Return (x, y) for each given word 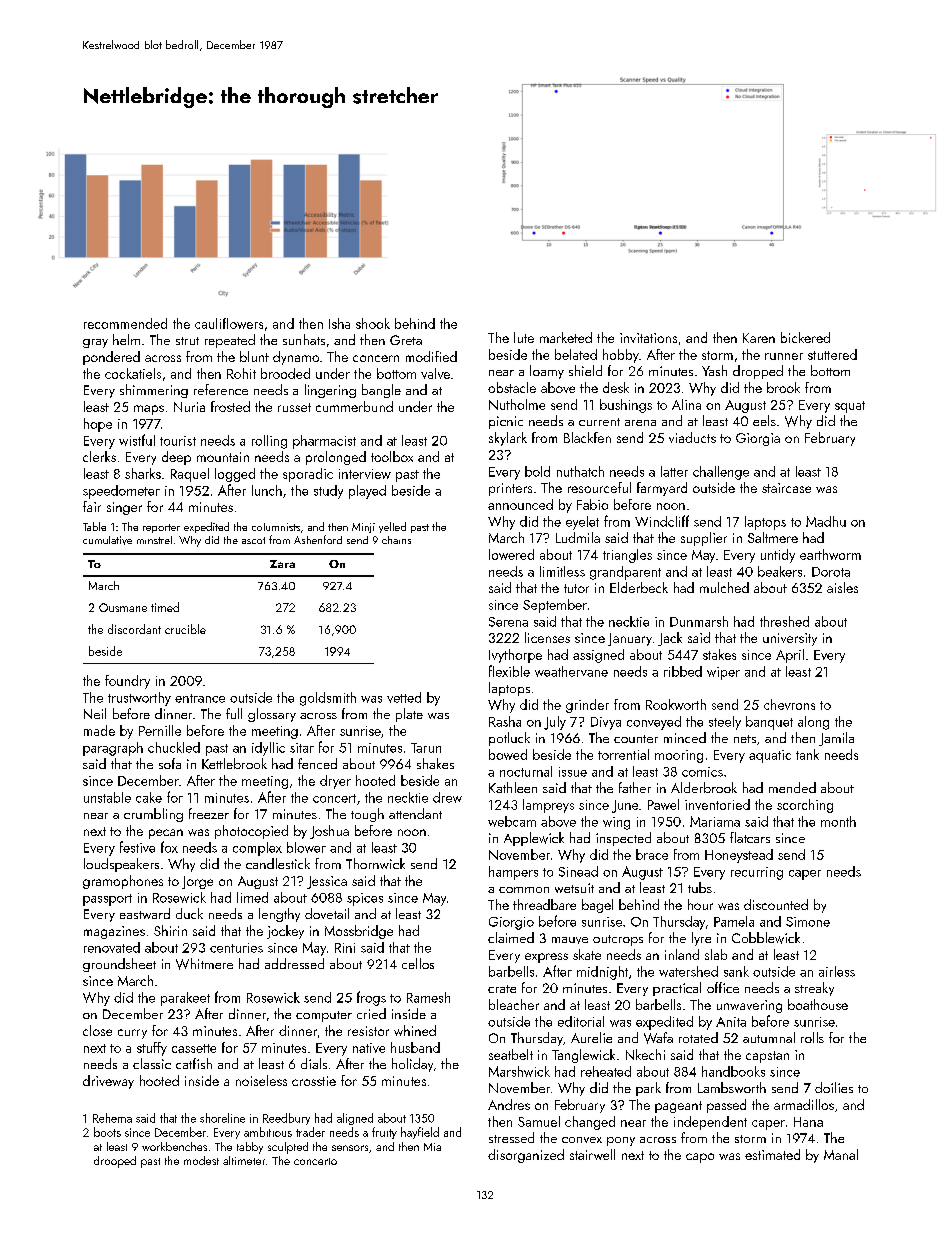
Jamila (836, 739)
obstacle (512, 387)
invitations (648, 338)
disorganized (526, 1156)
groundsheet (119, 965)
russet (294, 407)
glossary (272, 715)
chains (396, 540)
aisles (842, 587)
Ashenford (318, 539)
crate (502, 989)
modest (201, 1160)
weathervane (571, 671)
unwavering (749, 1006)
